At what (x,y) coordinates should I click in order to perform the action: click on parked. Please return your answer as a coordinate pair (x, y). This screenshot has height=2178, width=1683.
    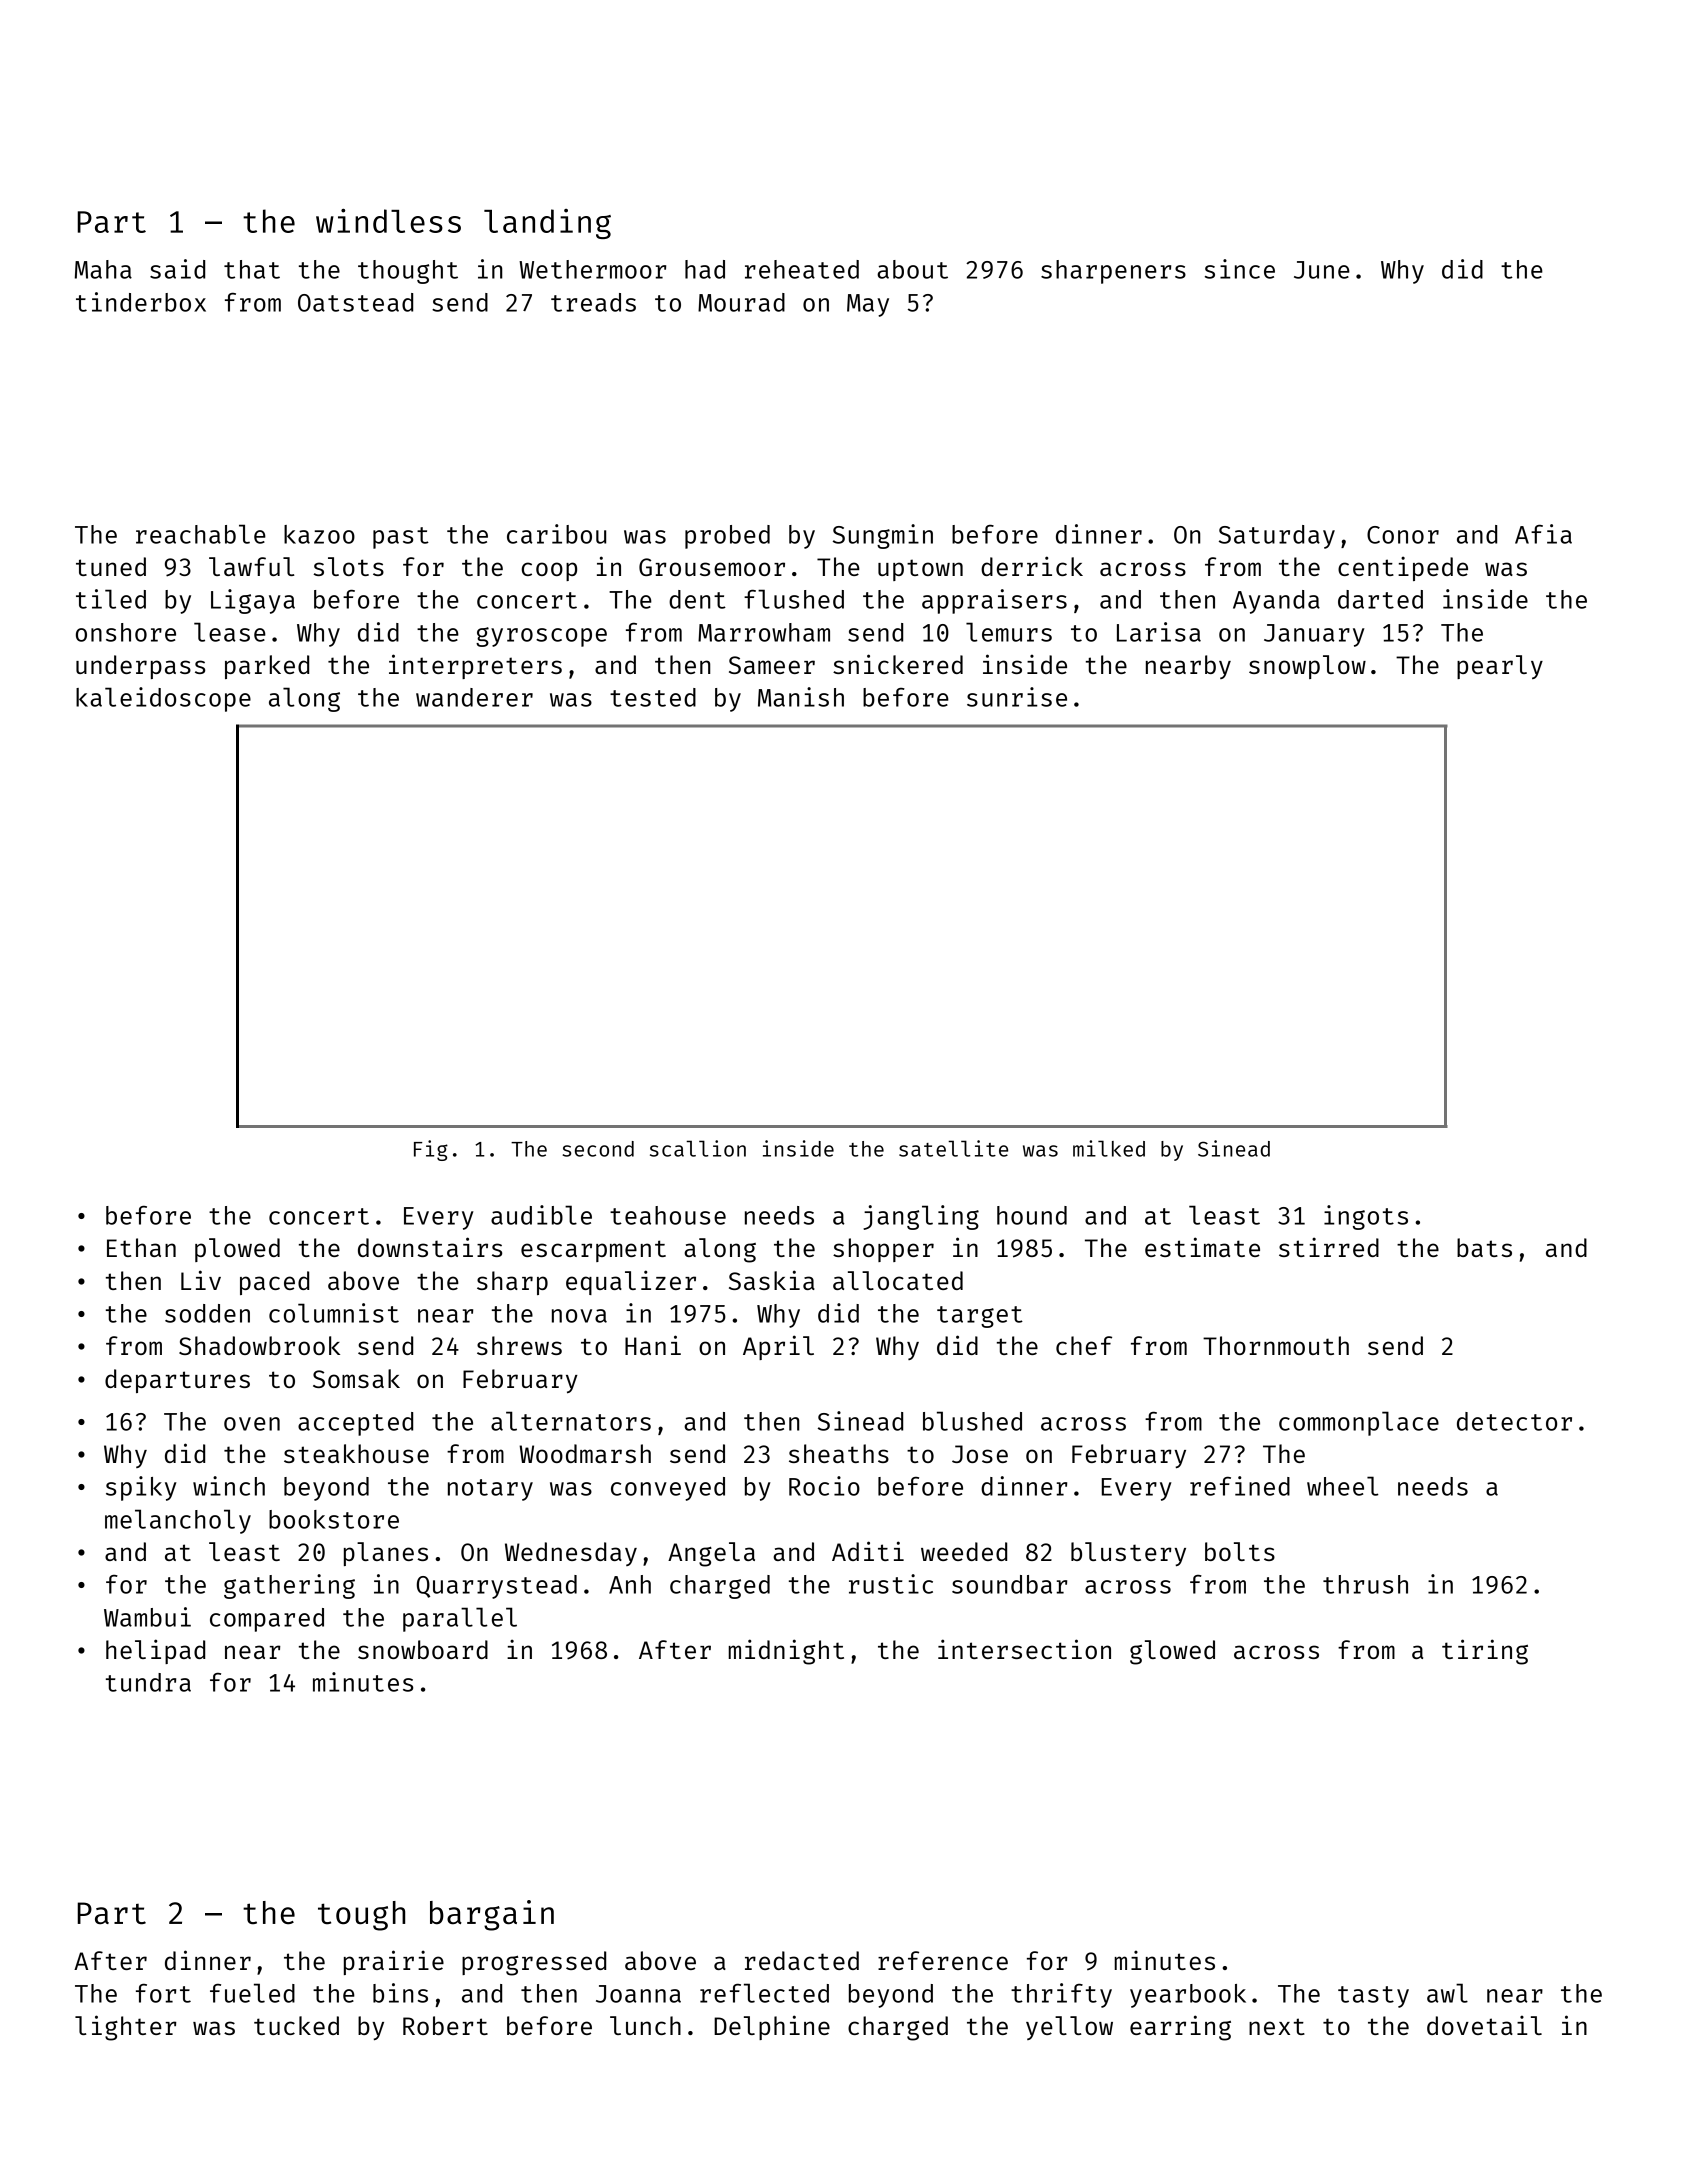
    Looking at the image, I should click on (267, 667).
